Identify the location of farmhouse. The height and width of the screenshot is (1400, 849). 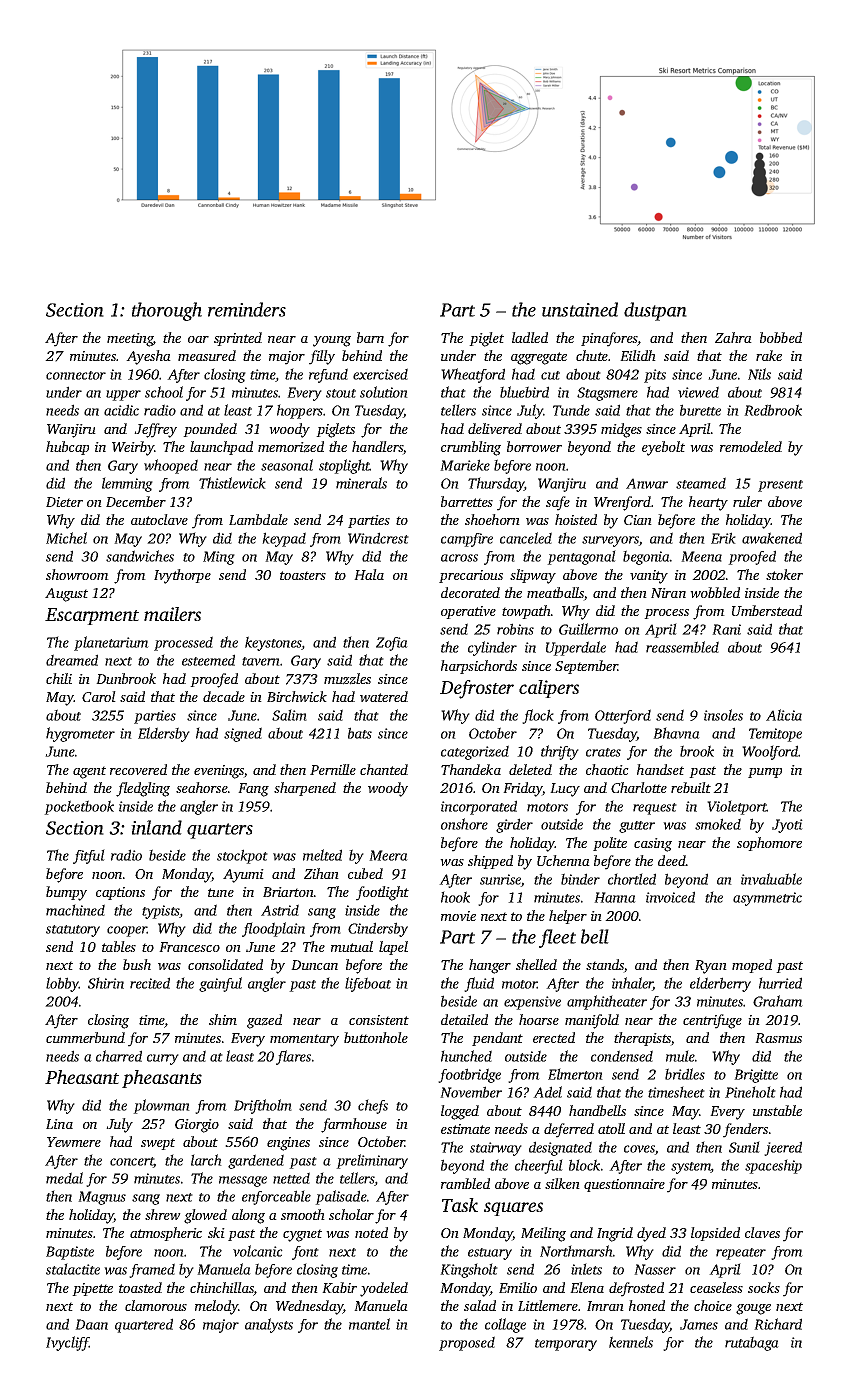
(354, 1125).
